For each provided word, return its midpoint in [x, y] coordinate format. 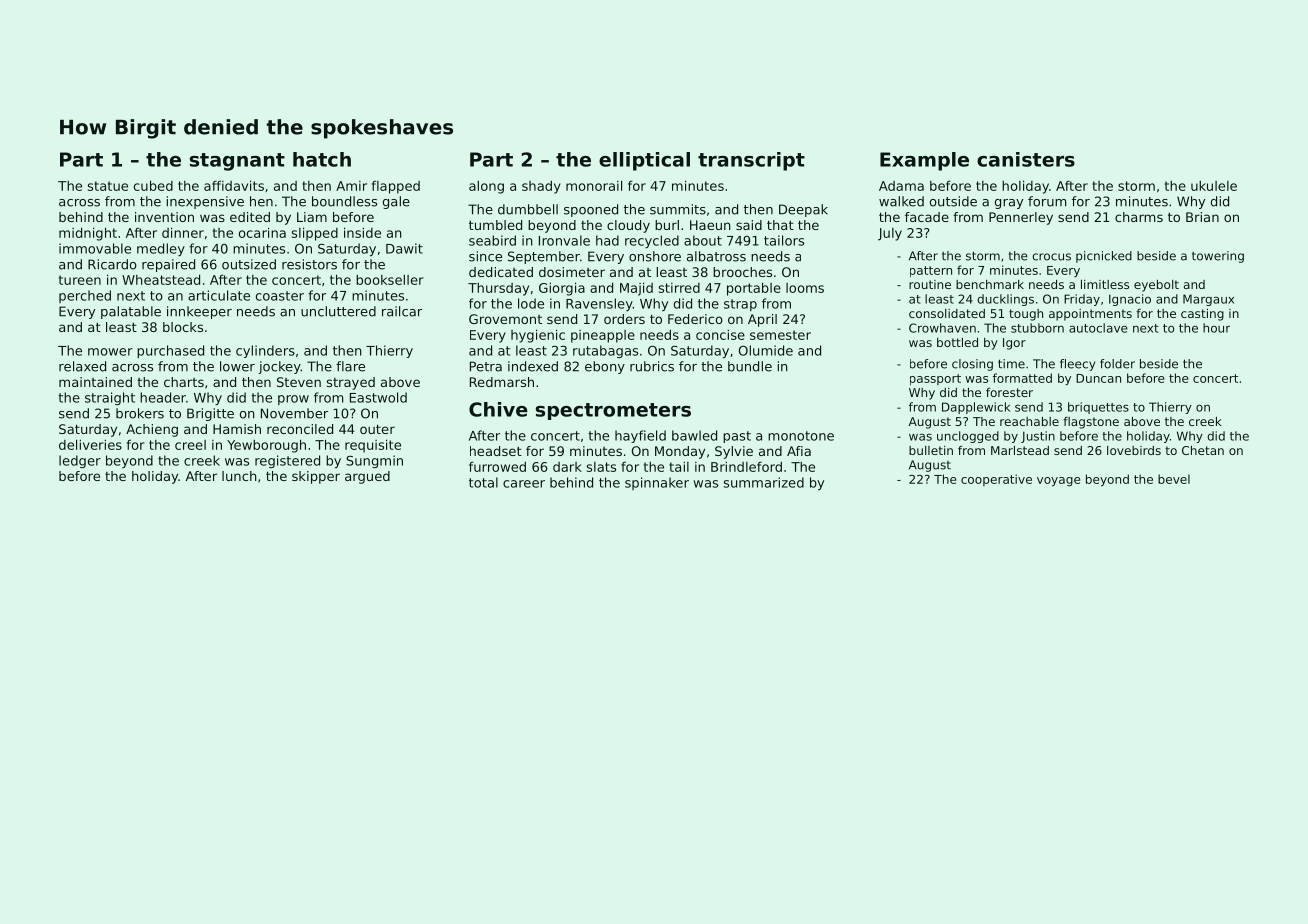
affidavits [234, 185]
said [749, 225]
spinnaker [657, 483]
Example [924, 161]
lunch [239, 476]
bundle [750, 366]
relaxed [82, 366]
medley [161, 249]
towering [1218, 257]
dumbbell [528, 209]
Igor [1014, 344]
